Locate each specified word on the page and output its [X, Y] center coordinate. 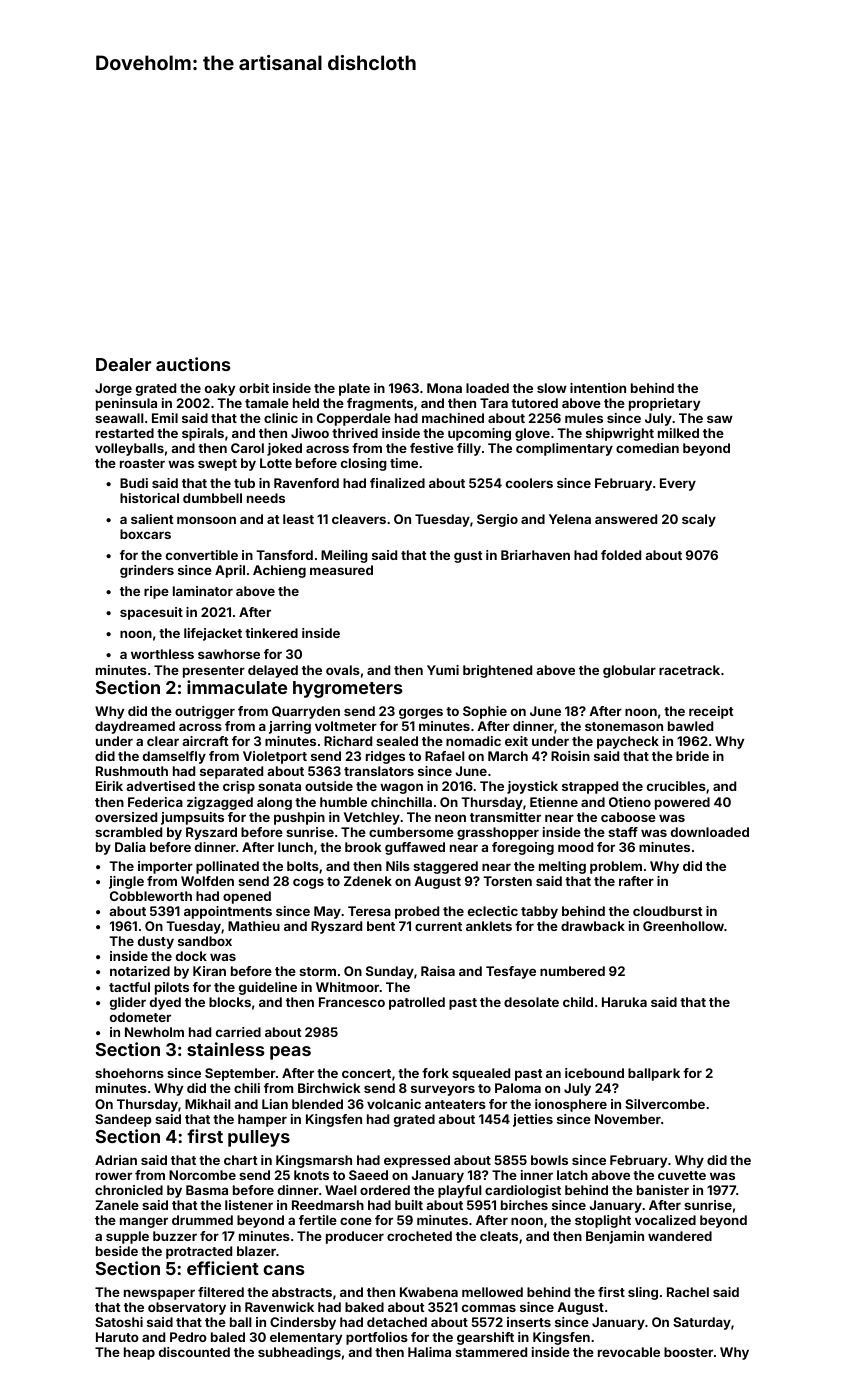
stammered [491, 1352]
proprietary [664, 404]
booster [688, 1352]
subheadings [299, 1353]
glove [532, 434]
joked [284, 449]
